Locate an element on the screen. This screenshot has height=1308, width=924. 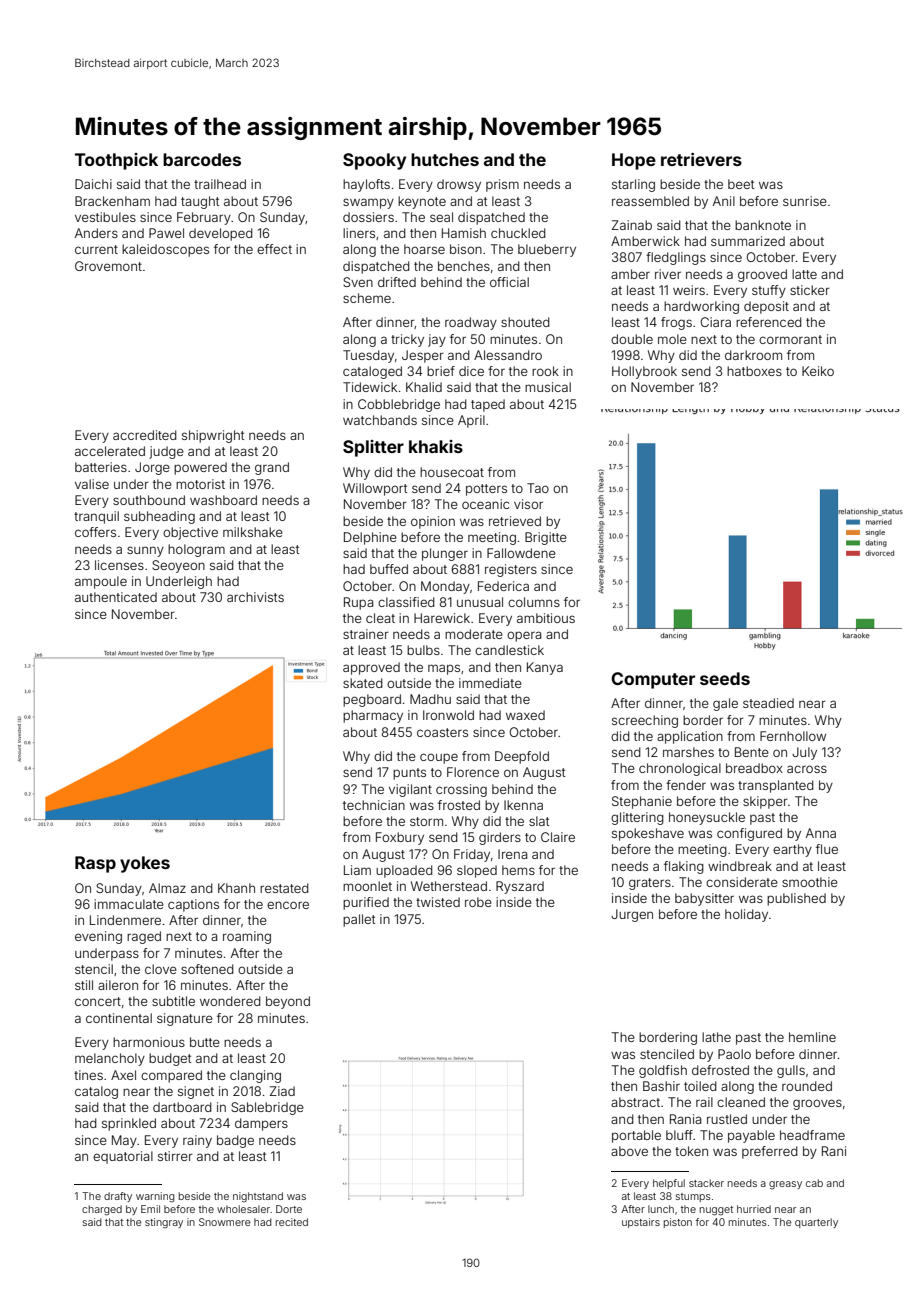
ampoule is located at coordinates (101, 582).
